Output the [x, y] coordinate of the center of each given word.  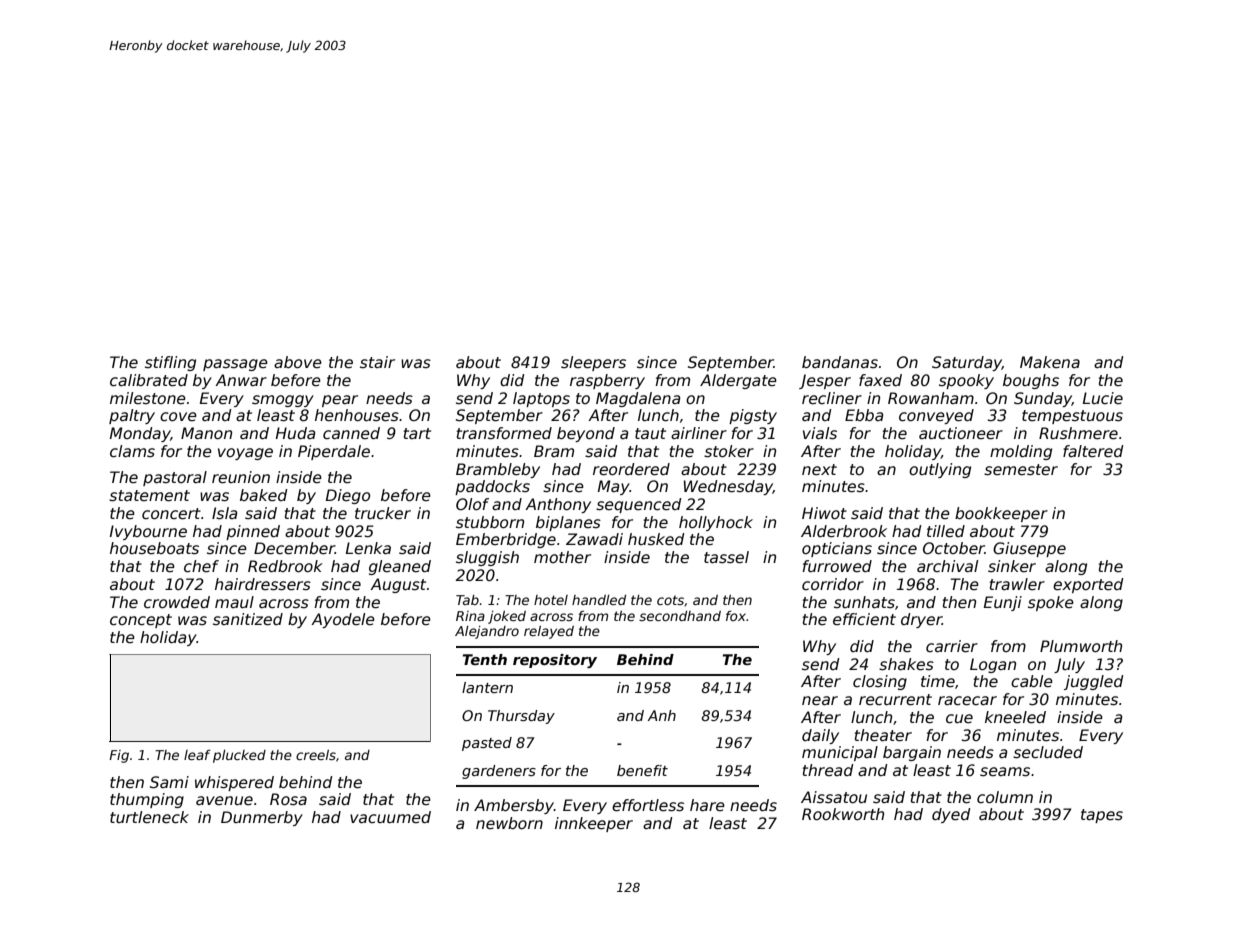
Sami [169, 782]
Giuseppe [1029, 549]
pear [340, 401]
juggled [1094, 682]
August [398, 585]
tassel [726, 557]
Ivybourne [148, 532]
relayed [549, 632]
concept [141, 621]
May [614, 487]
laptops [541, 399]
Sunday [1043, 399]
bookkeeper [1001, 514]
